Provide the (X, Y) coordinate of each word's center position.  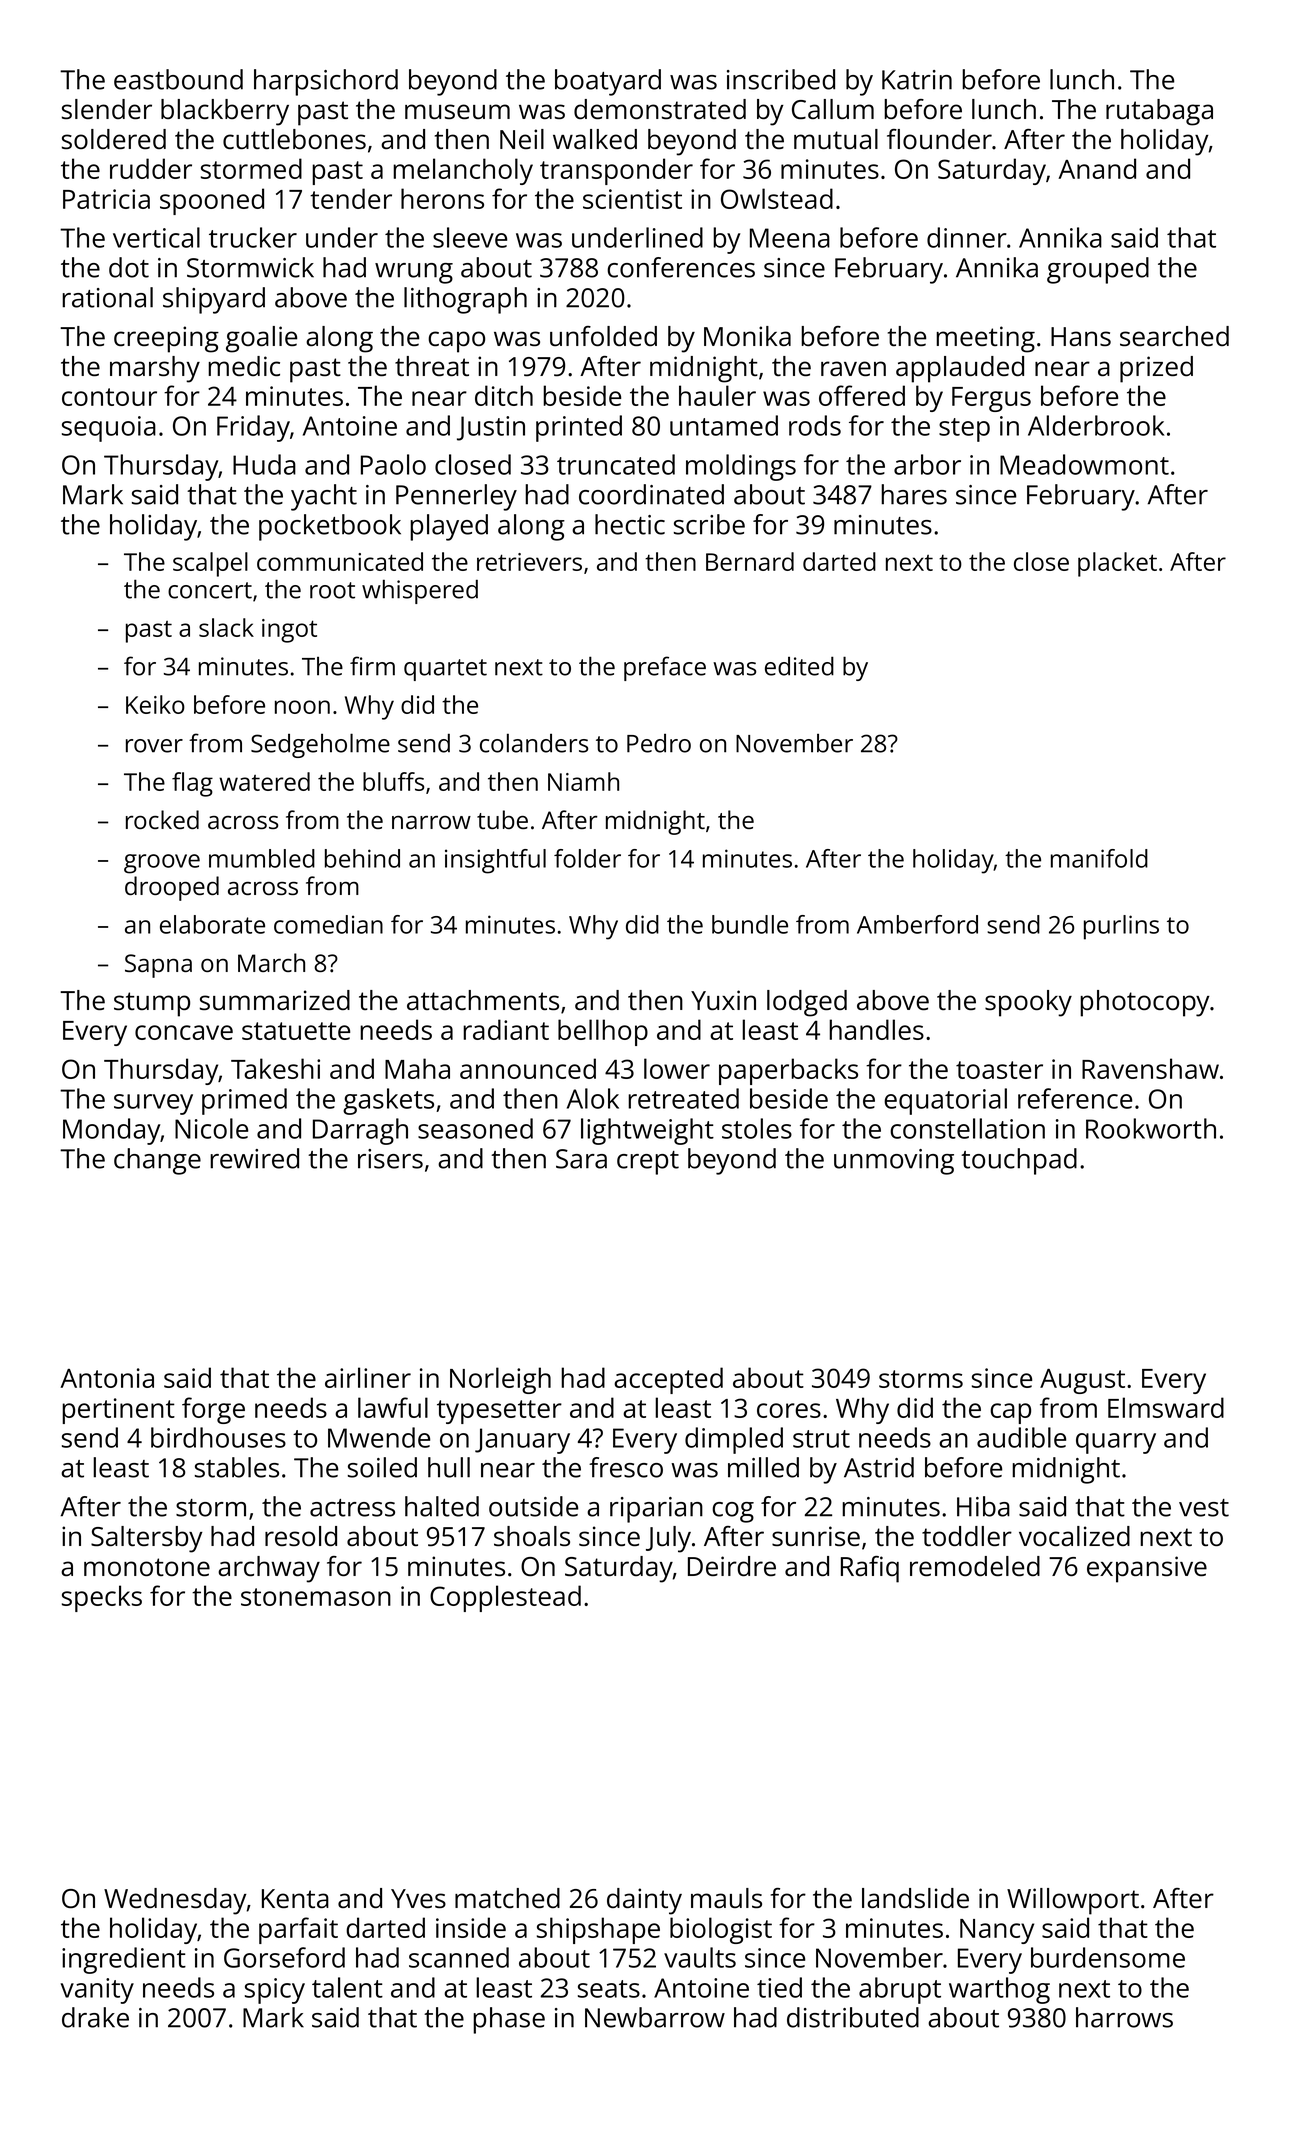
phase (509, 2020)
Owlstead (777, 198)
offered (862, 395)
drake (95, 2017)
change (157, 1161)
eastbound (178, 79)
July (668, 1539)
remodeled (975, 1566)
